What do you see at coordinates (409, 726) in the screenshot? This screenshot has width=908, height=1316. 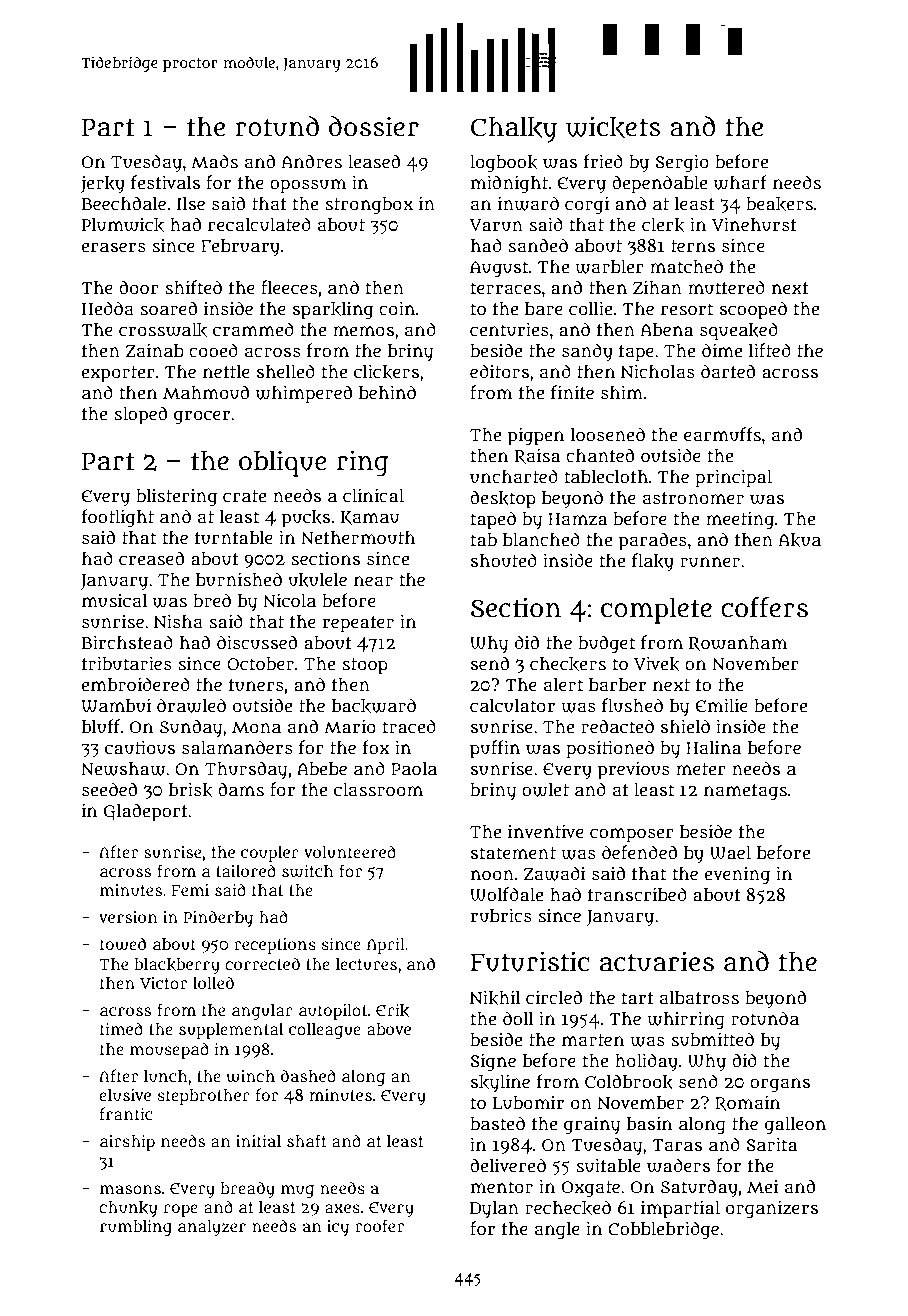 I see `traced` at bounding box center [409, 726].
